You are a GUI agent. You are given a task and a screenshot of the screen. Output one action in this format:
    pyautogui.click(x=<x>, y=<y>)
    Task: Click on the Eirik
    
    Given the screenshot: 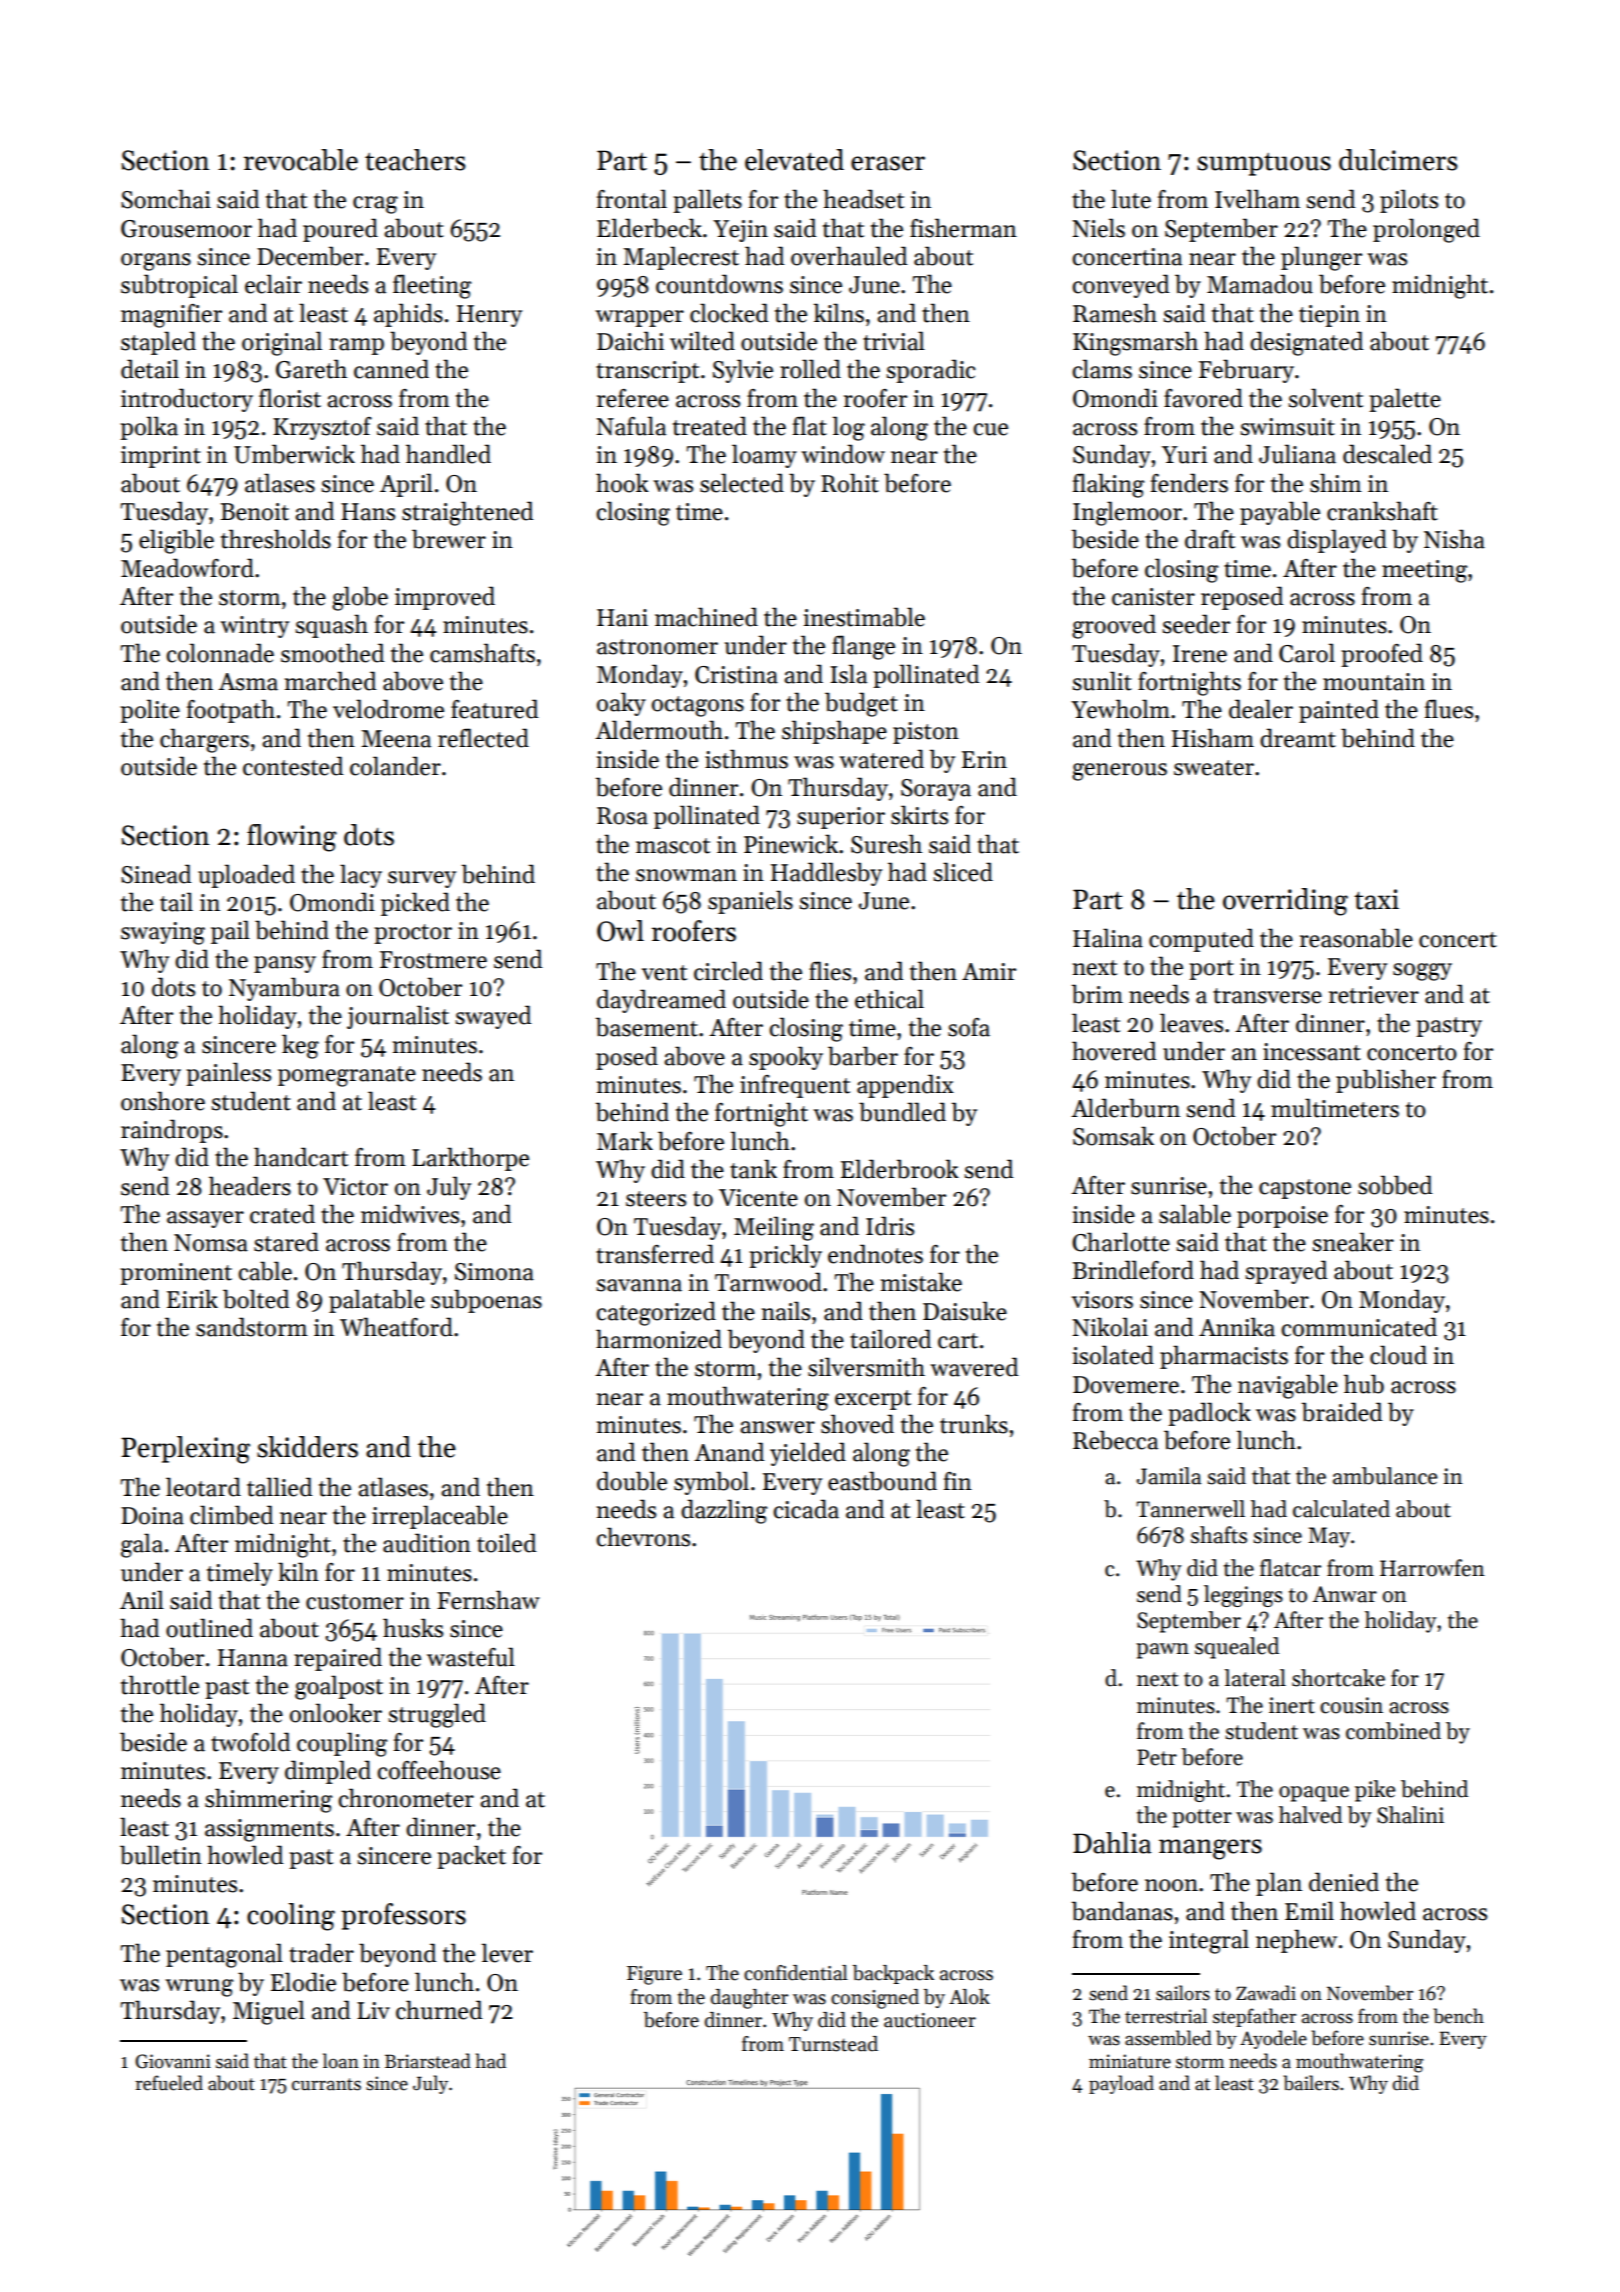 What is the action you would take?
    pyautogui.click(x=192, y=1298)
